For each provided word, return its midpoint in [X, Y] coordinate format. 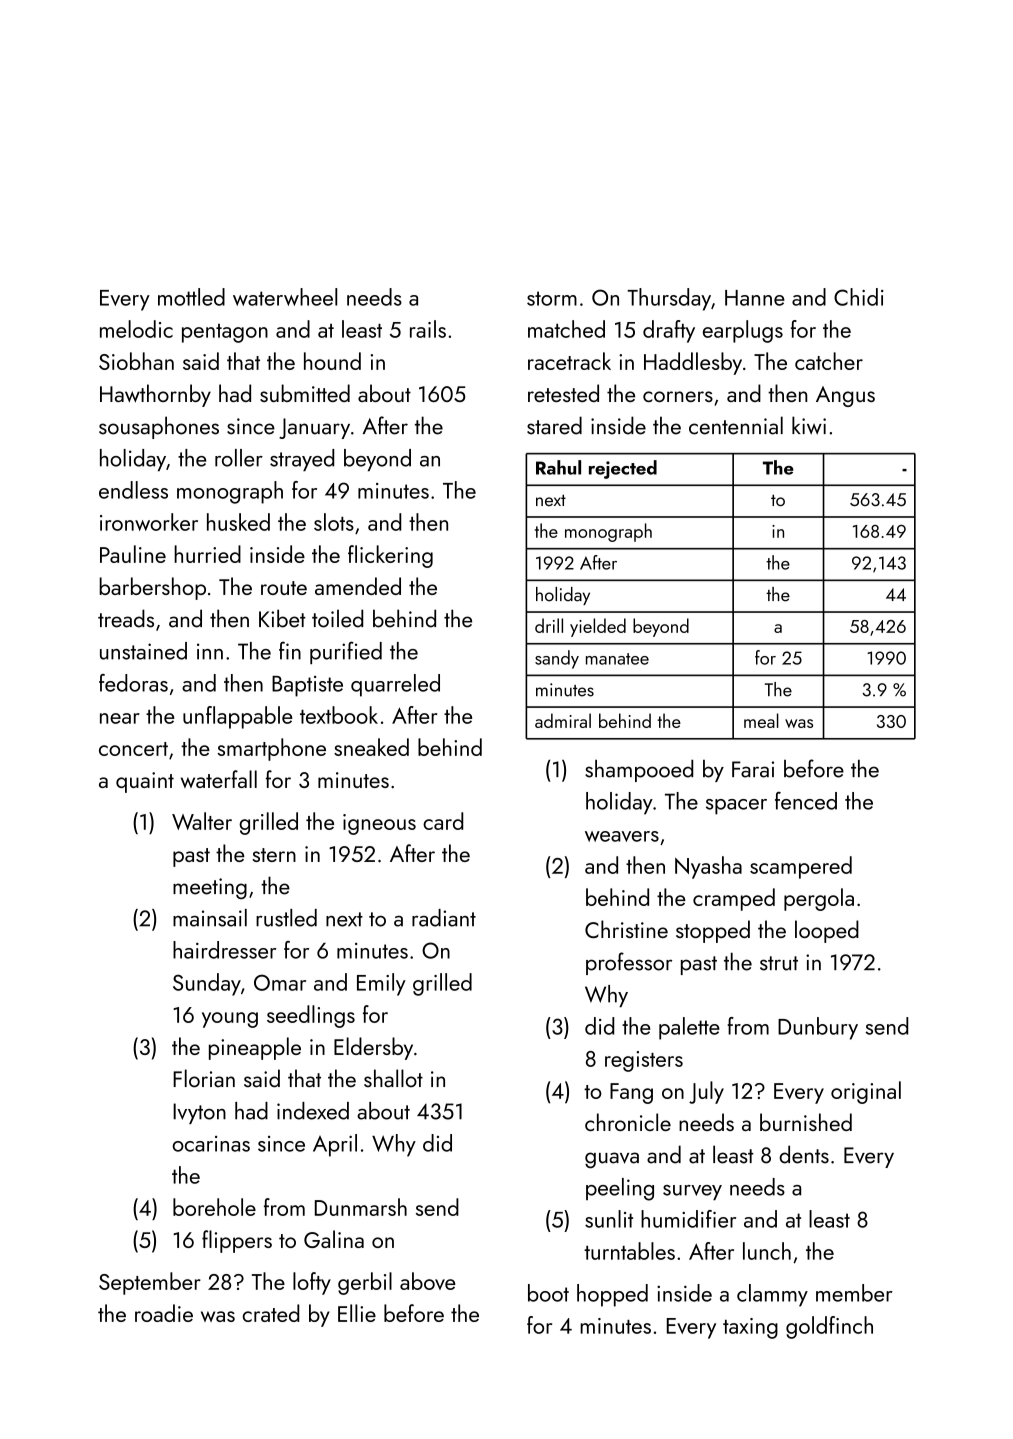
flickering [390, 556]
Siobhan [136, 361]
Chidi [858, 297]
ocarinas [211, 1144]
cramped [734, 899]
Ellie [357, 1313]
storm [552, 298]
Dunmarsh [361, 1207]
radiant [444, 918]
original [866, 1092]
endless [133, 490]
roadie [164, 1313]
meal [761, 720]
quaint [145, 782]
